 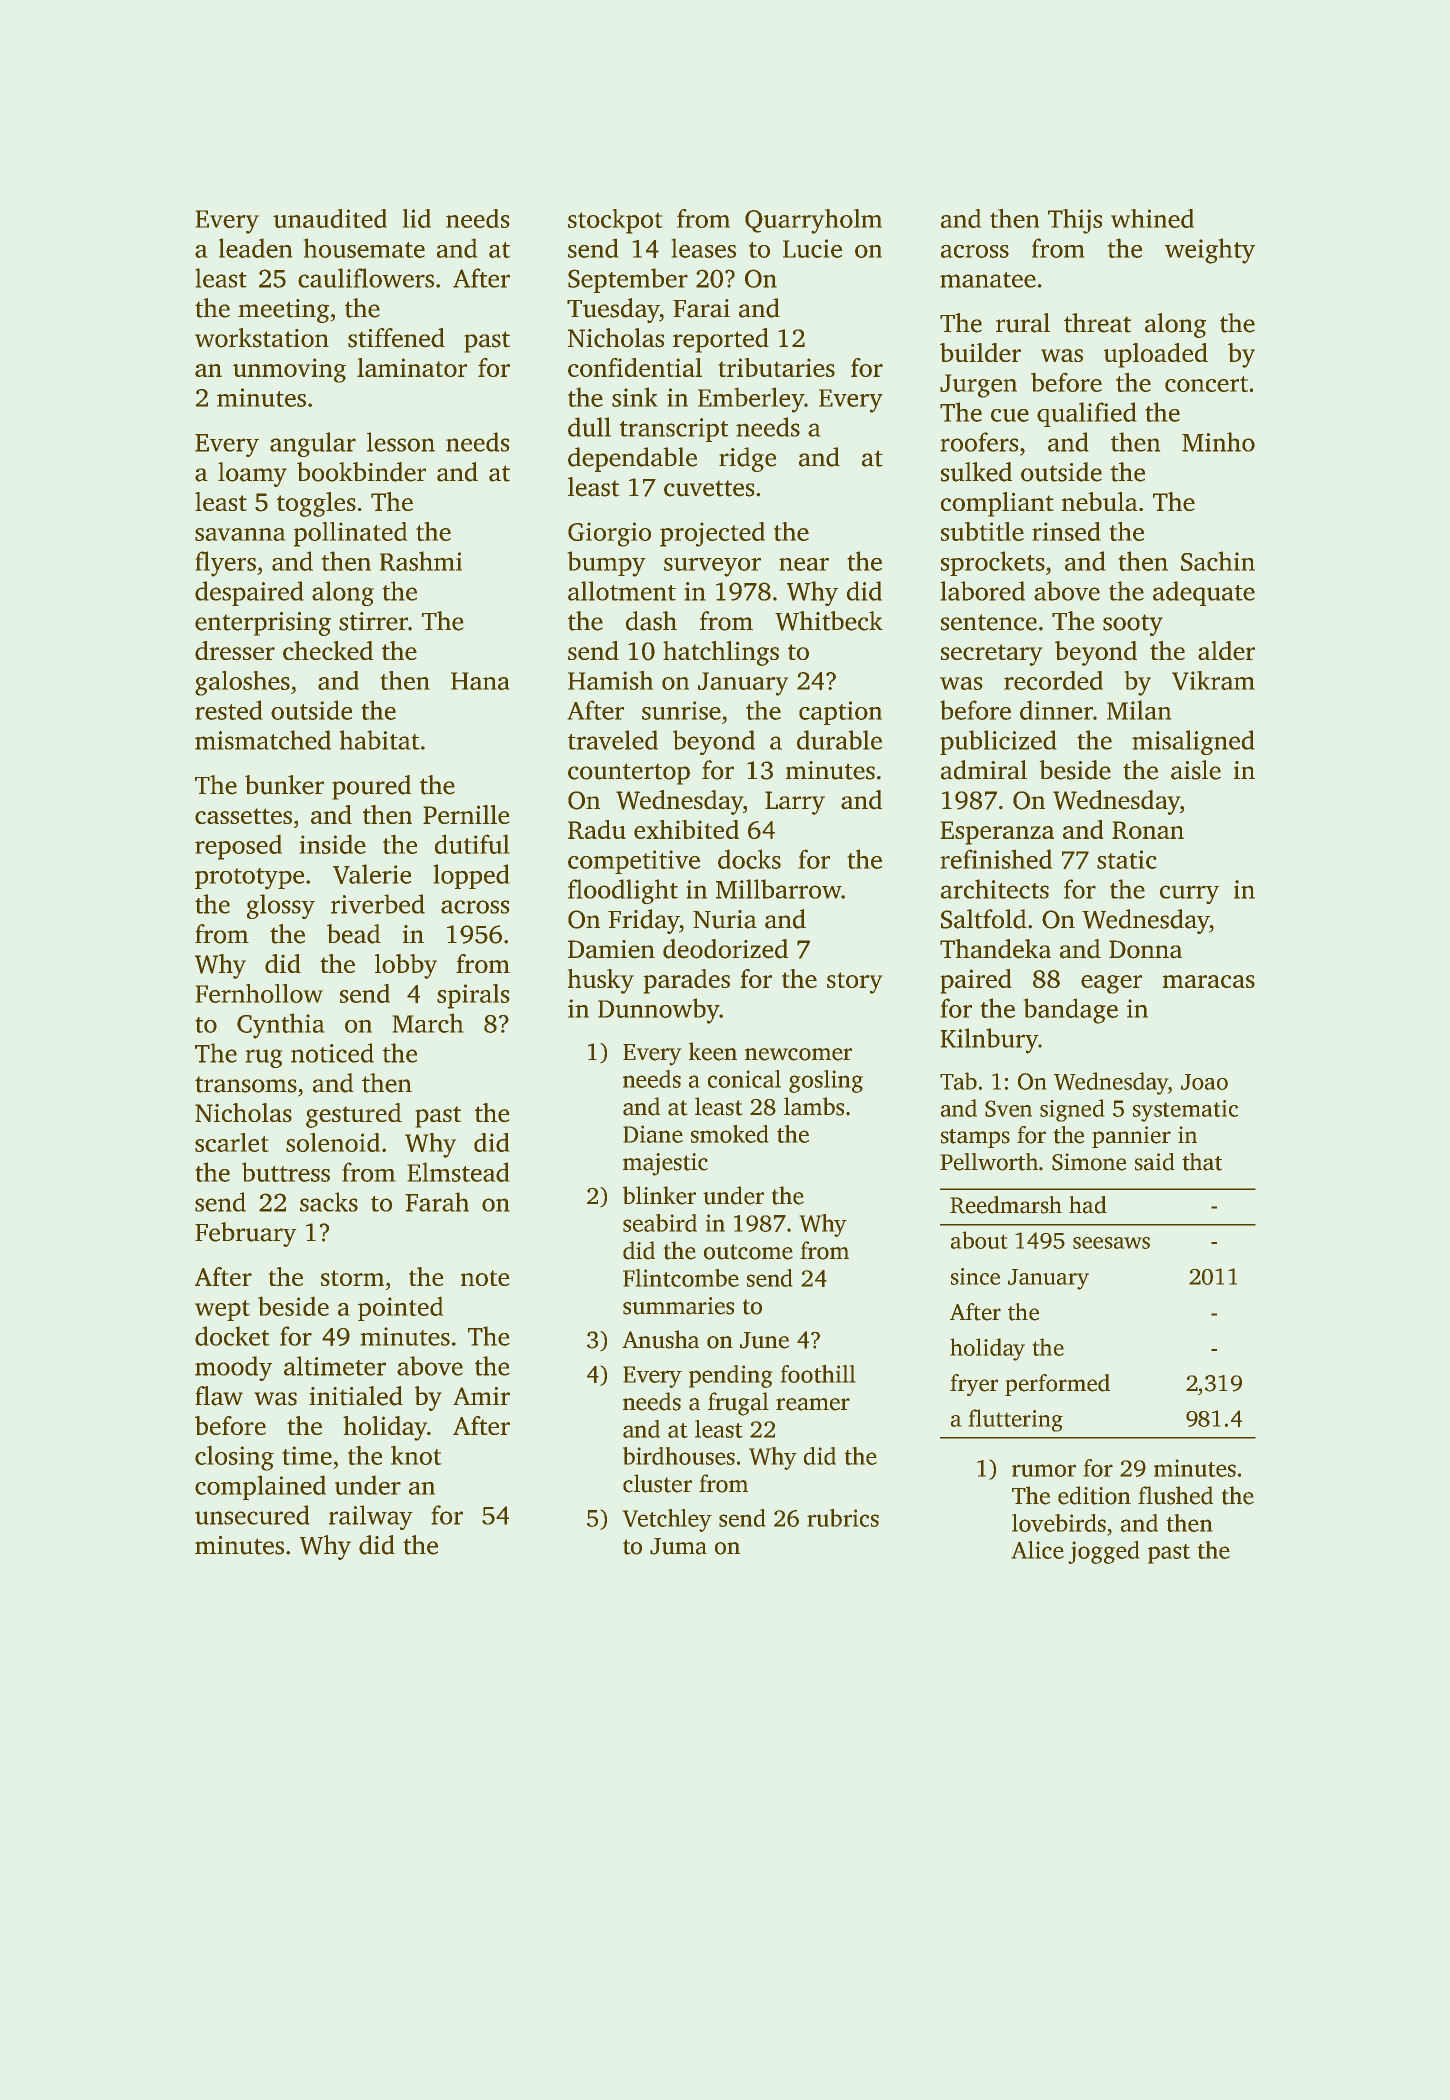 I want to click on summaries, so click(x=678, y=1306).
